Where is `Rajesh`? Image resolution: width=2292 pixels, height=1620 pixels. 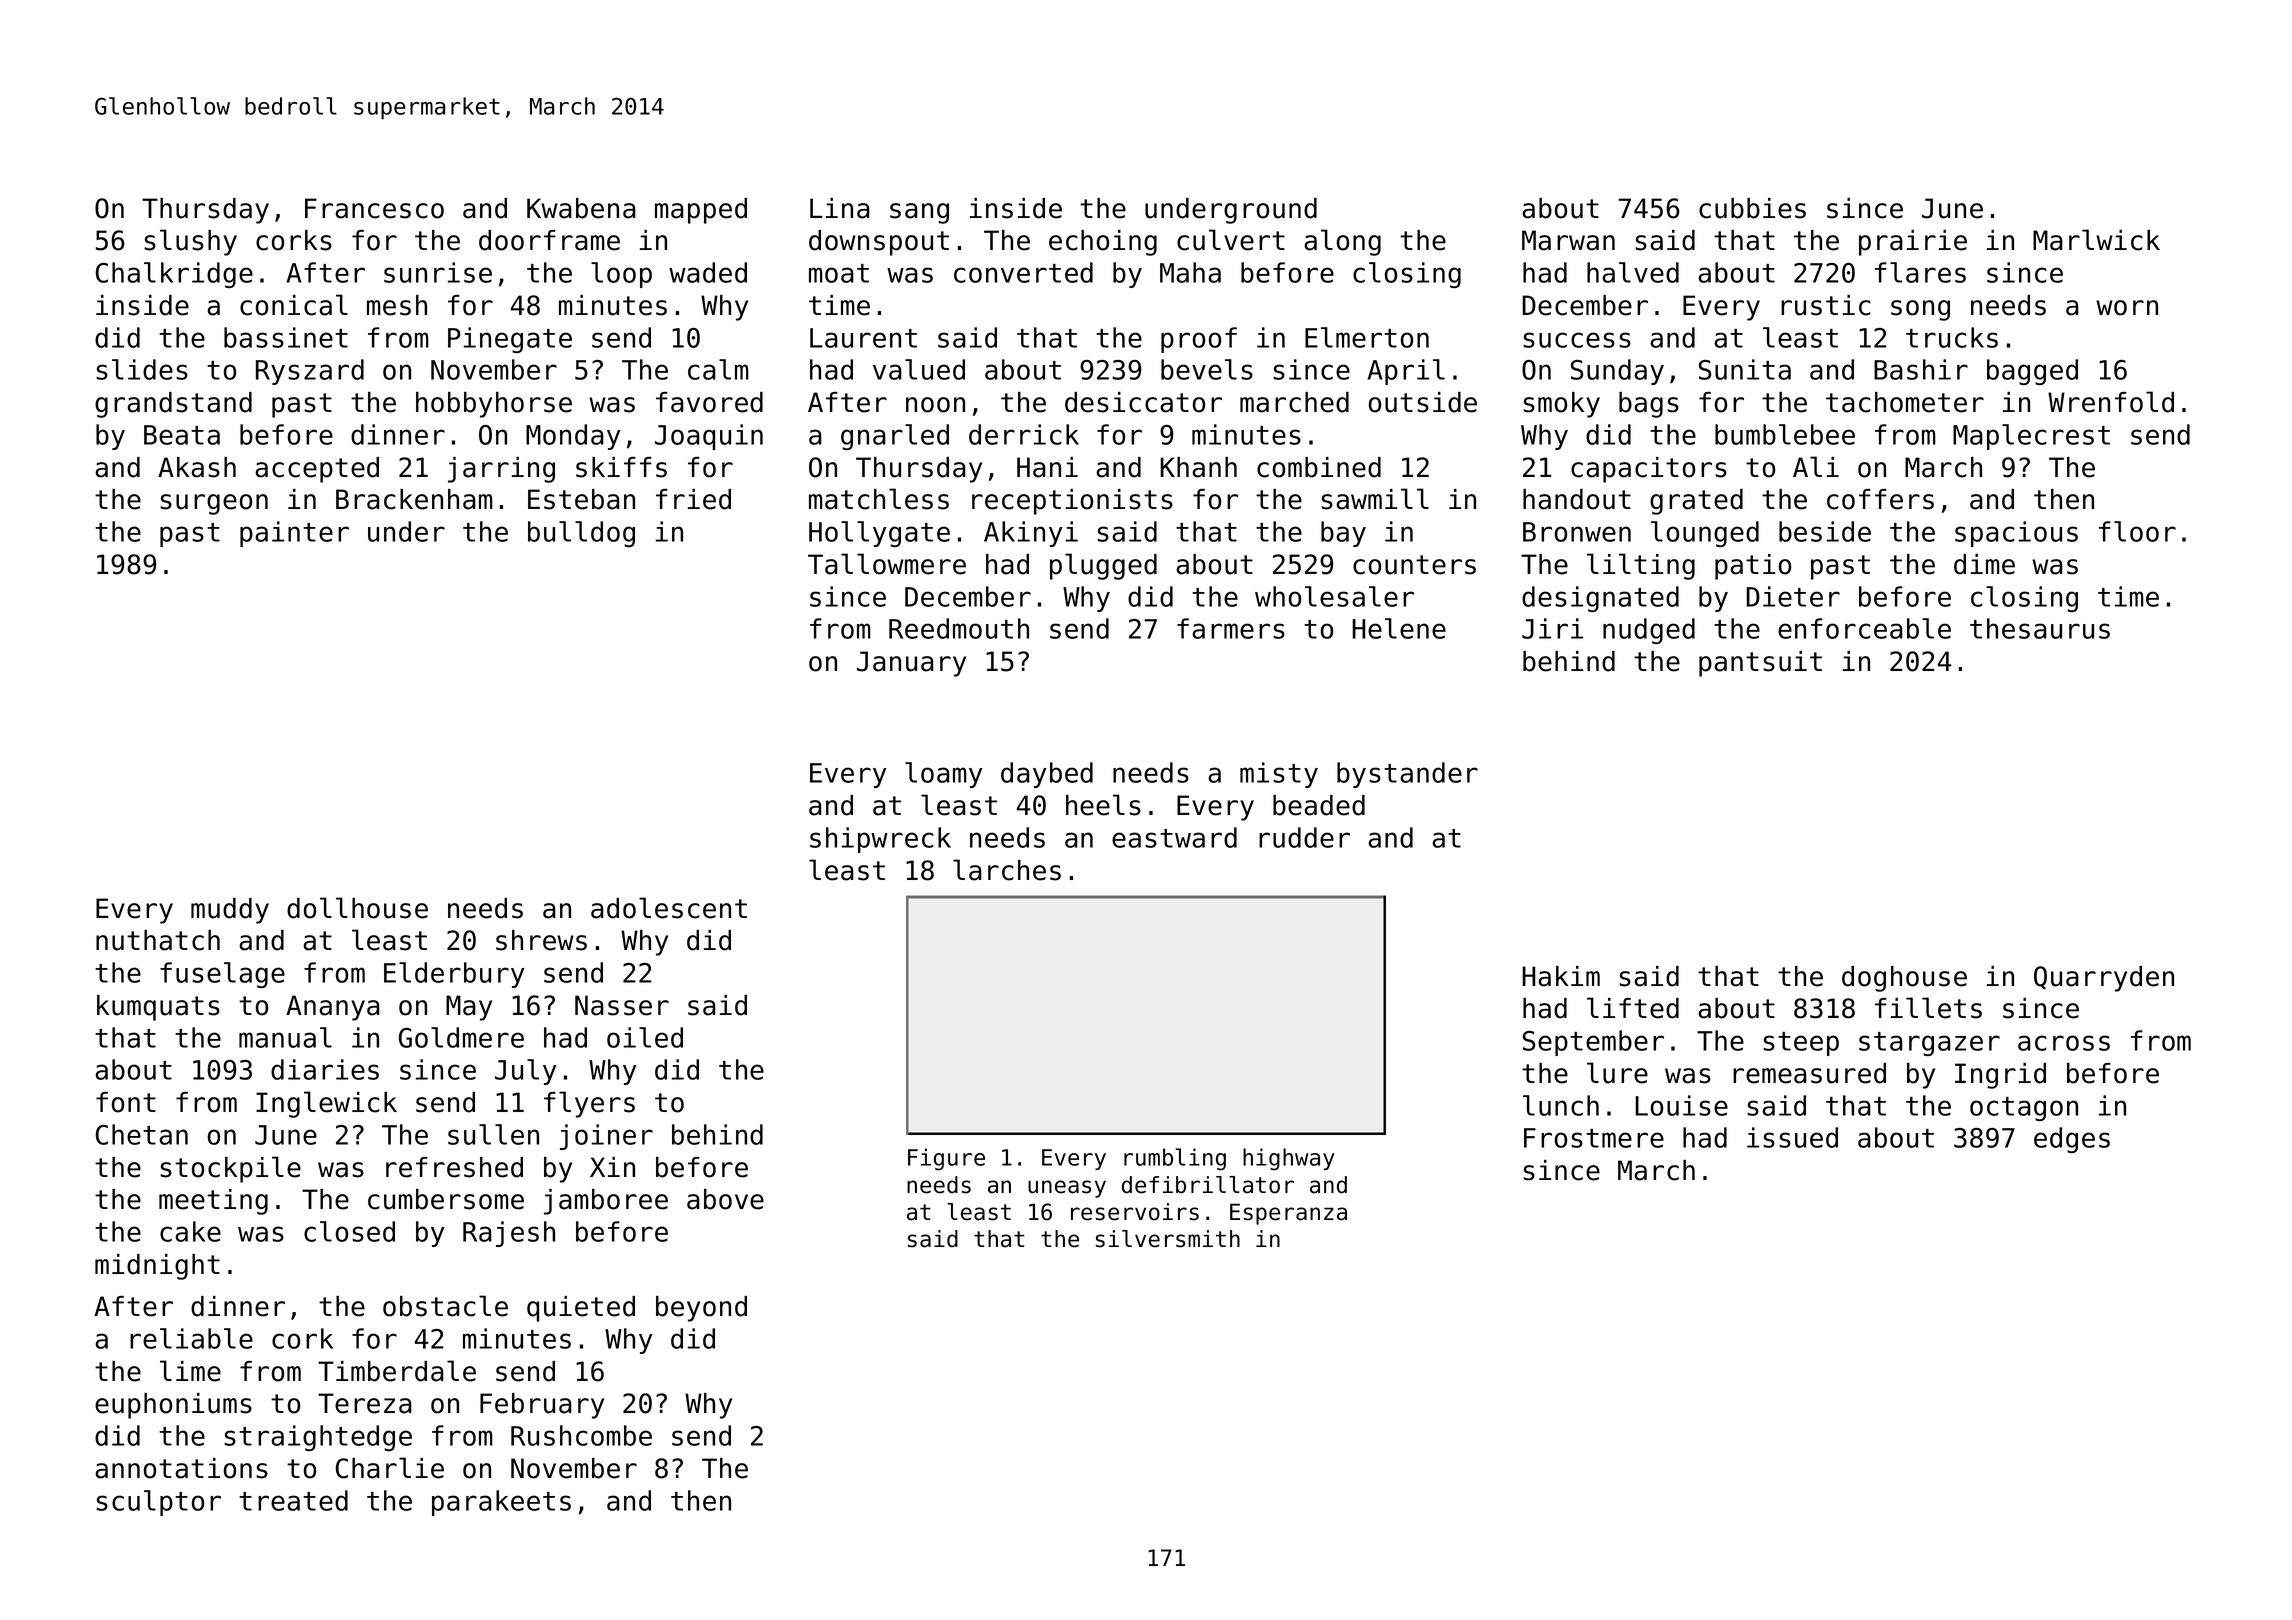 Rajesh is located at coordinates (509, 1234).
